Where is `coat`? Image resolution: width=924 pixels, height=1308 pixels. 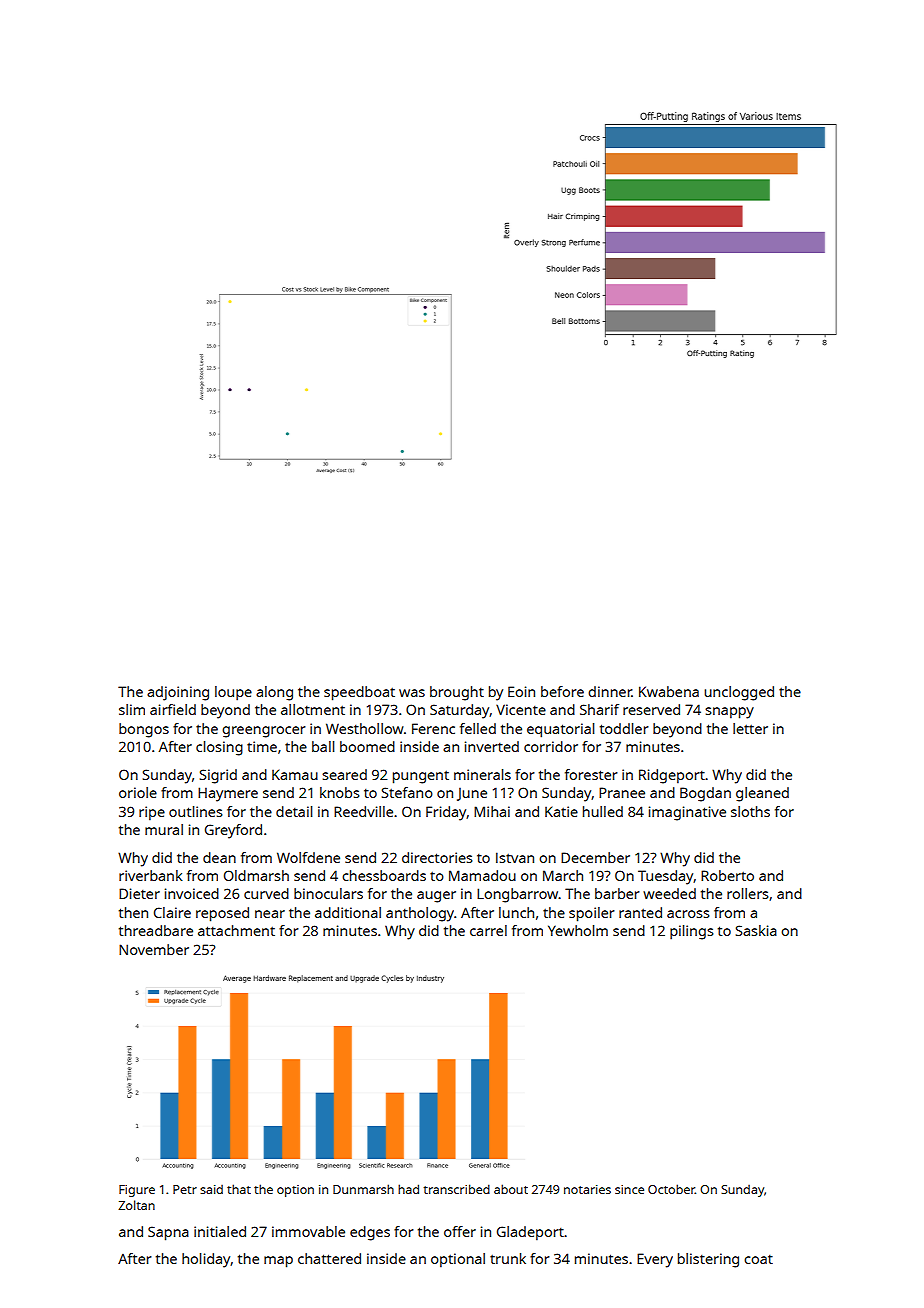 coat is located at coordinates (758, 1259).
